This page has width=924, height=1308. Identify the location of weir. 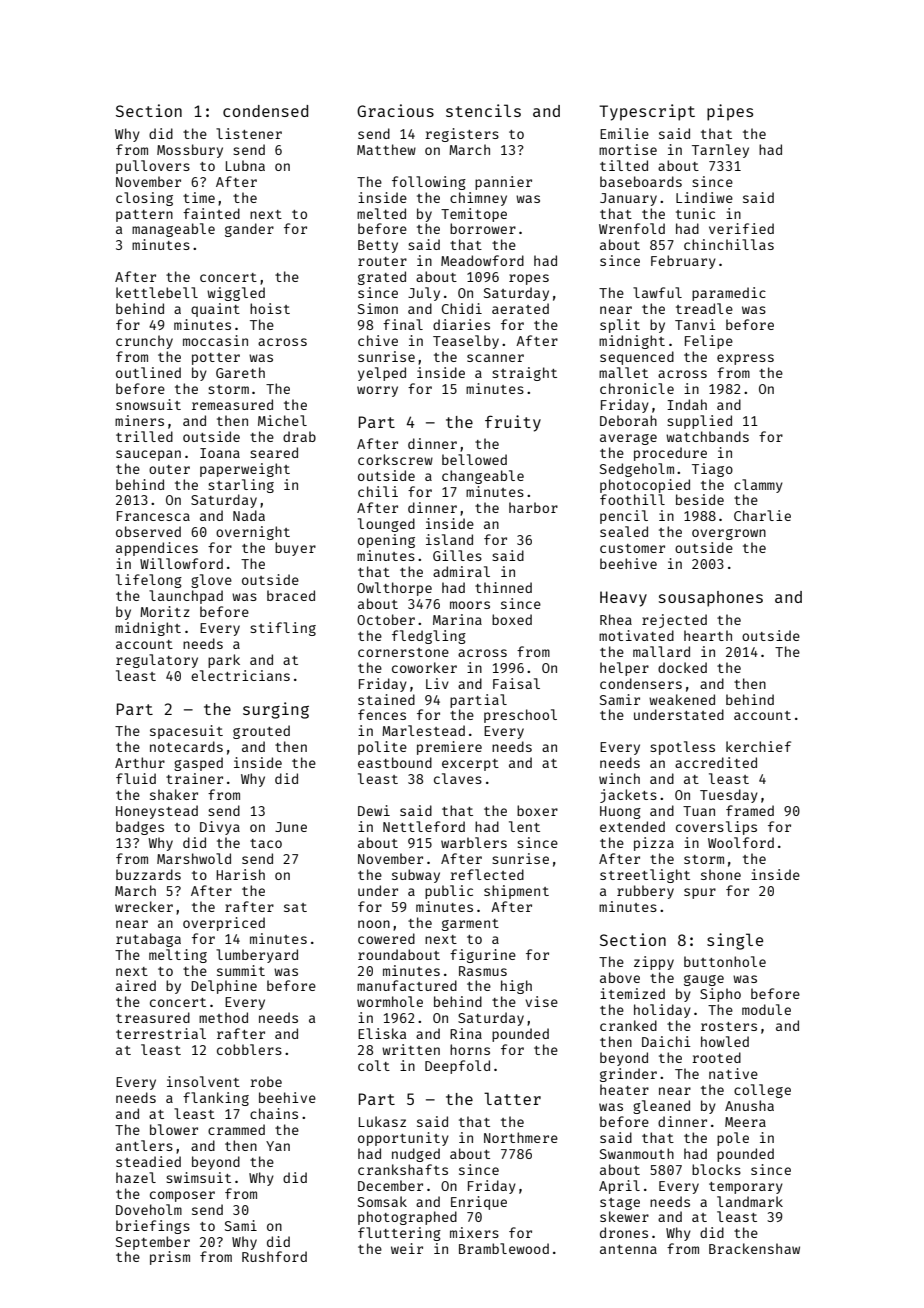
(407, 1248).
